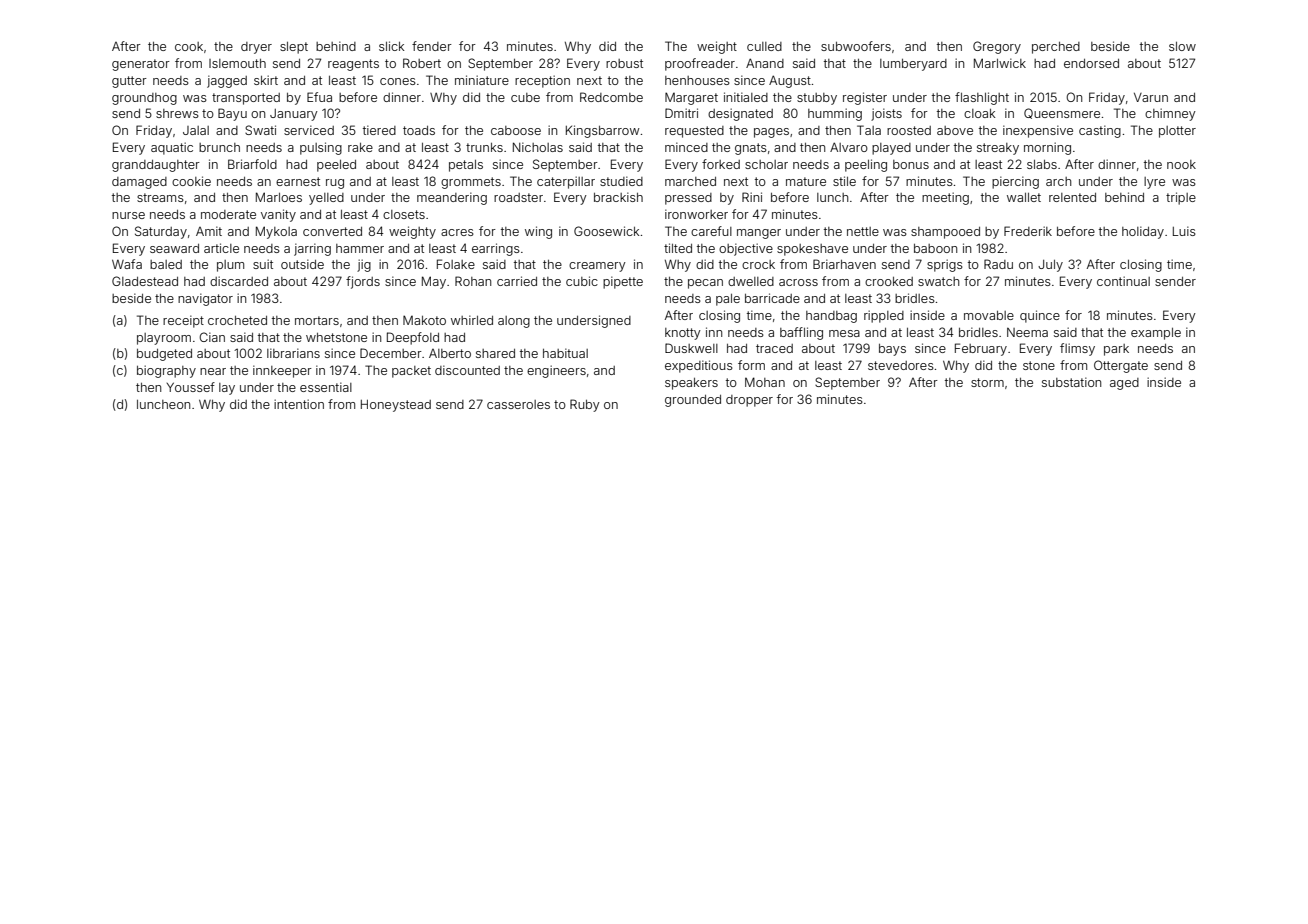 This screenshot has height=924, width=1308. I want to click on movable, so click(989, 315).
